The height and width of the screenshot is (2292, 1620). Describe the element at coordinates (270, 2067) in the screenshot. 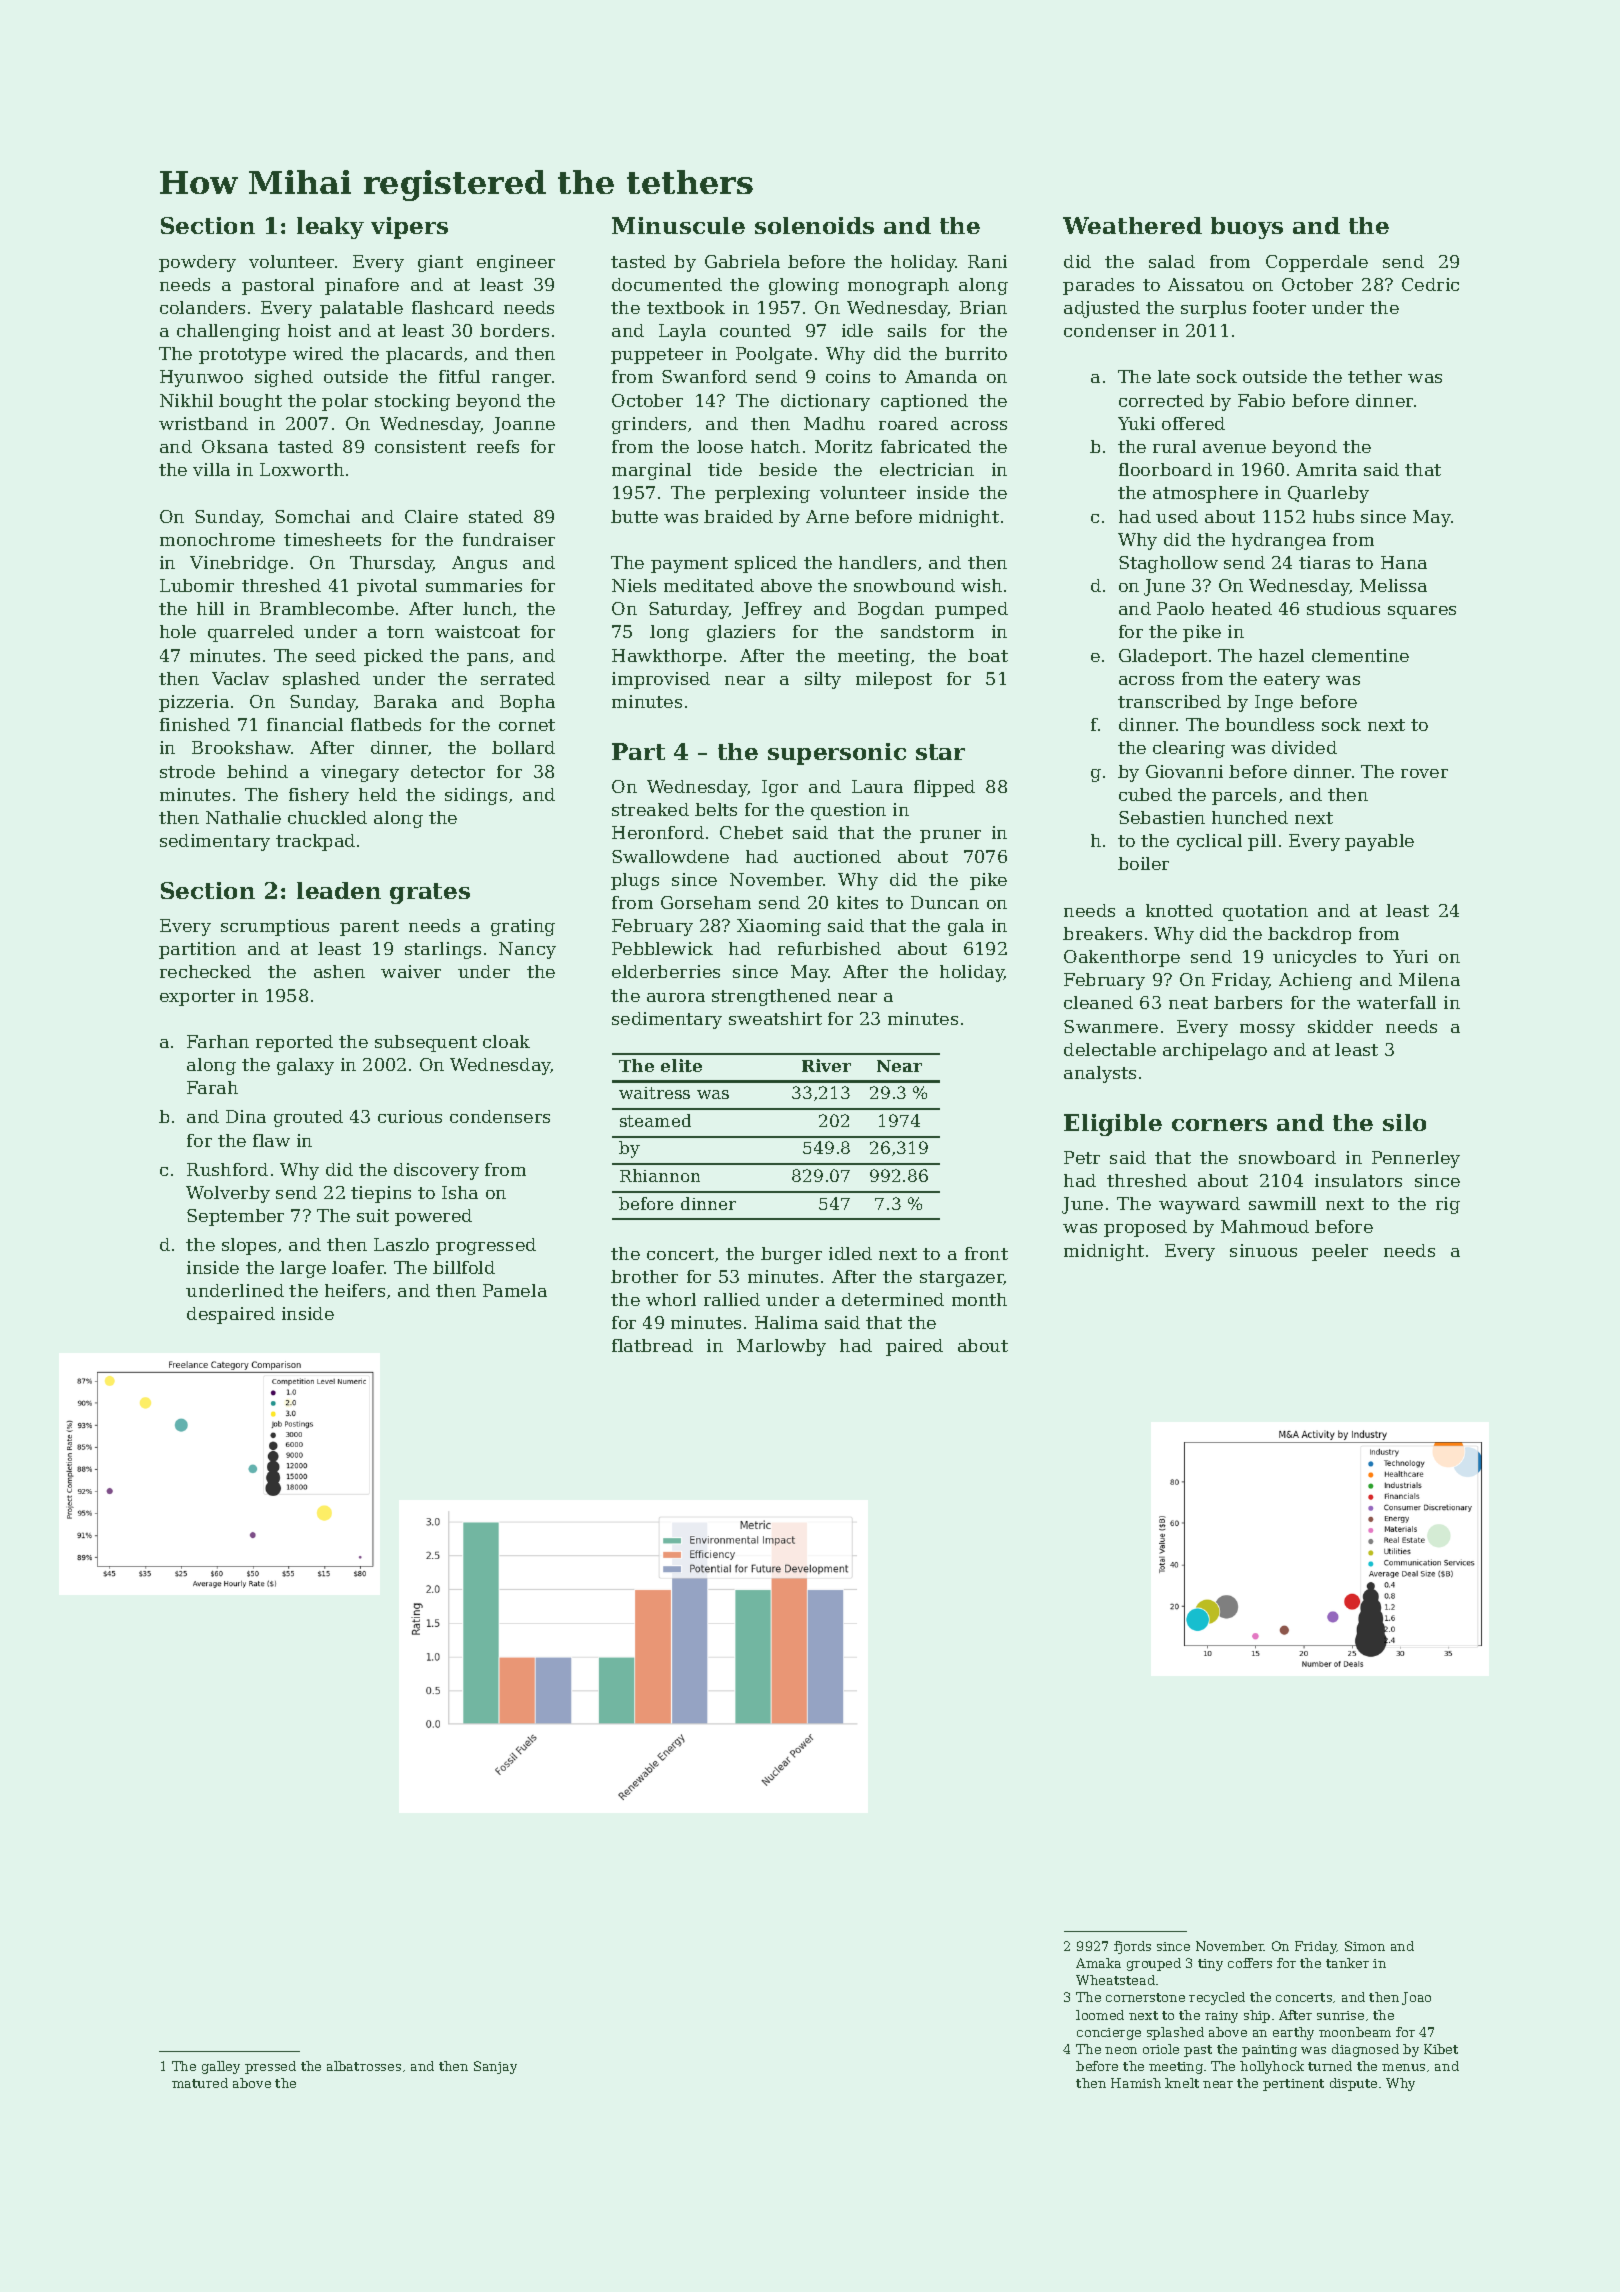

I see `pressed` at that location.
